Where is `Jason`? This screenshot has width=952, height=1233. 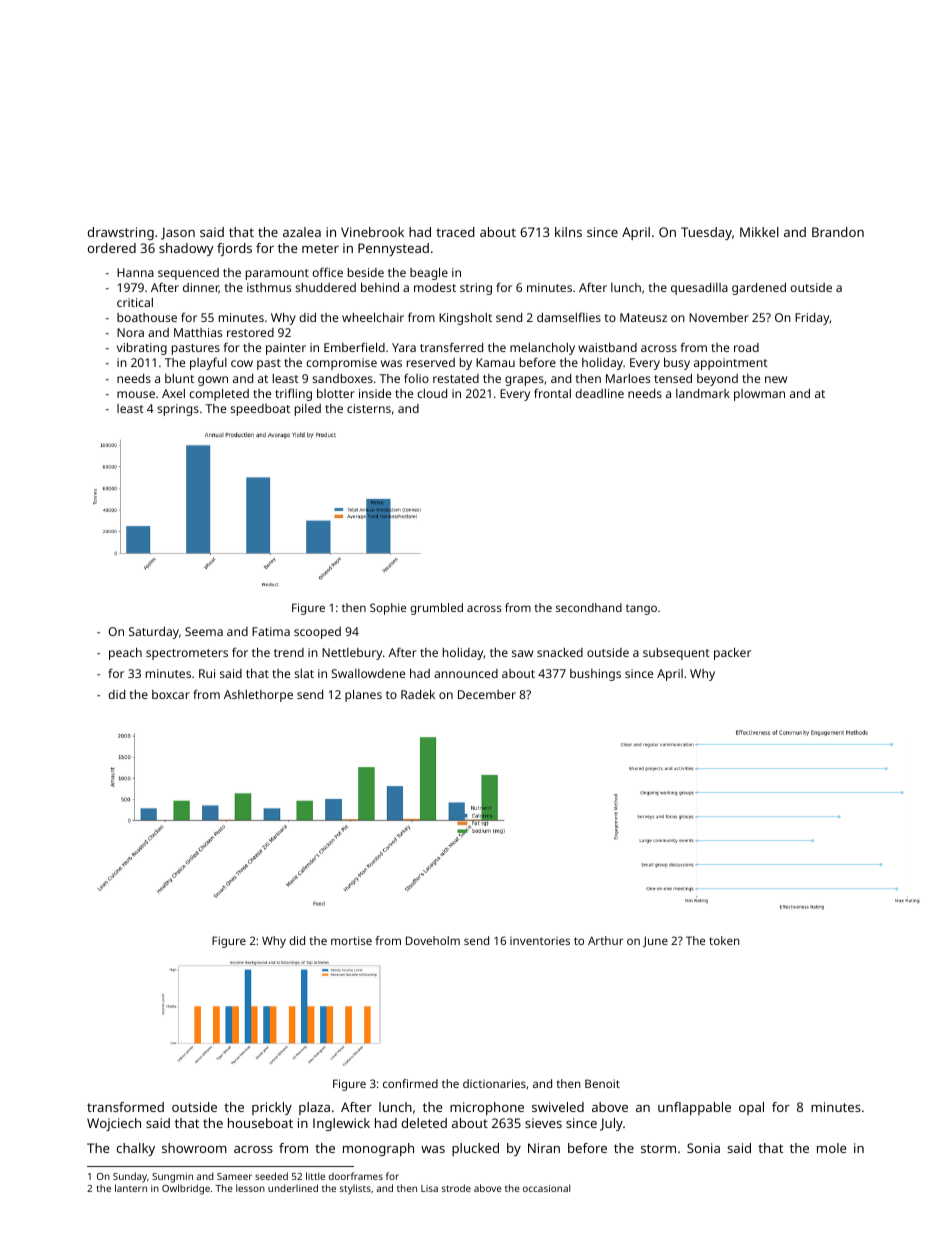 Jason is located at coordinates (178, 233).
